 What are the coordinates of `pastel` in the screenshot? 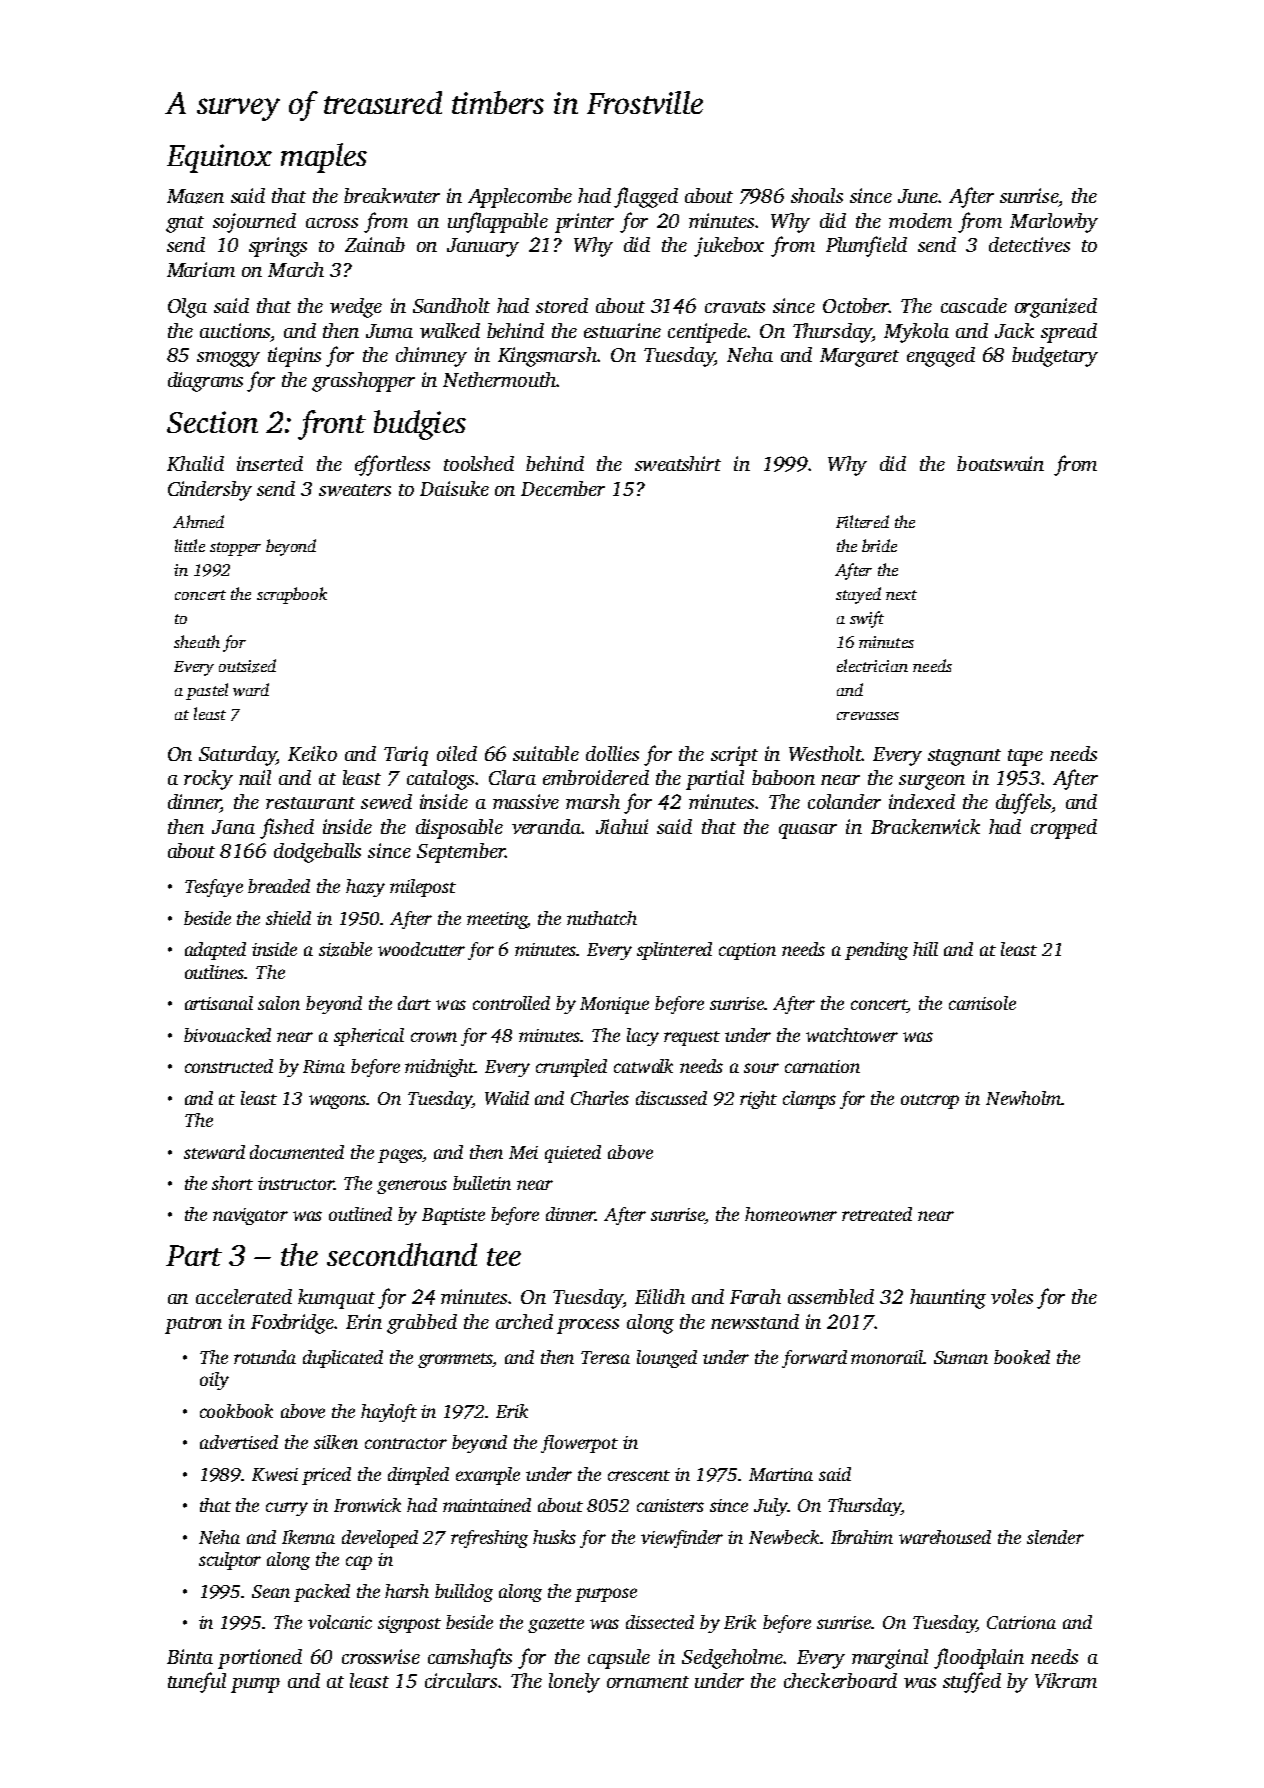 It's located at (207, 691).
